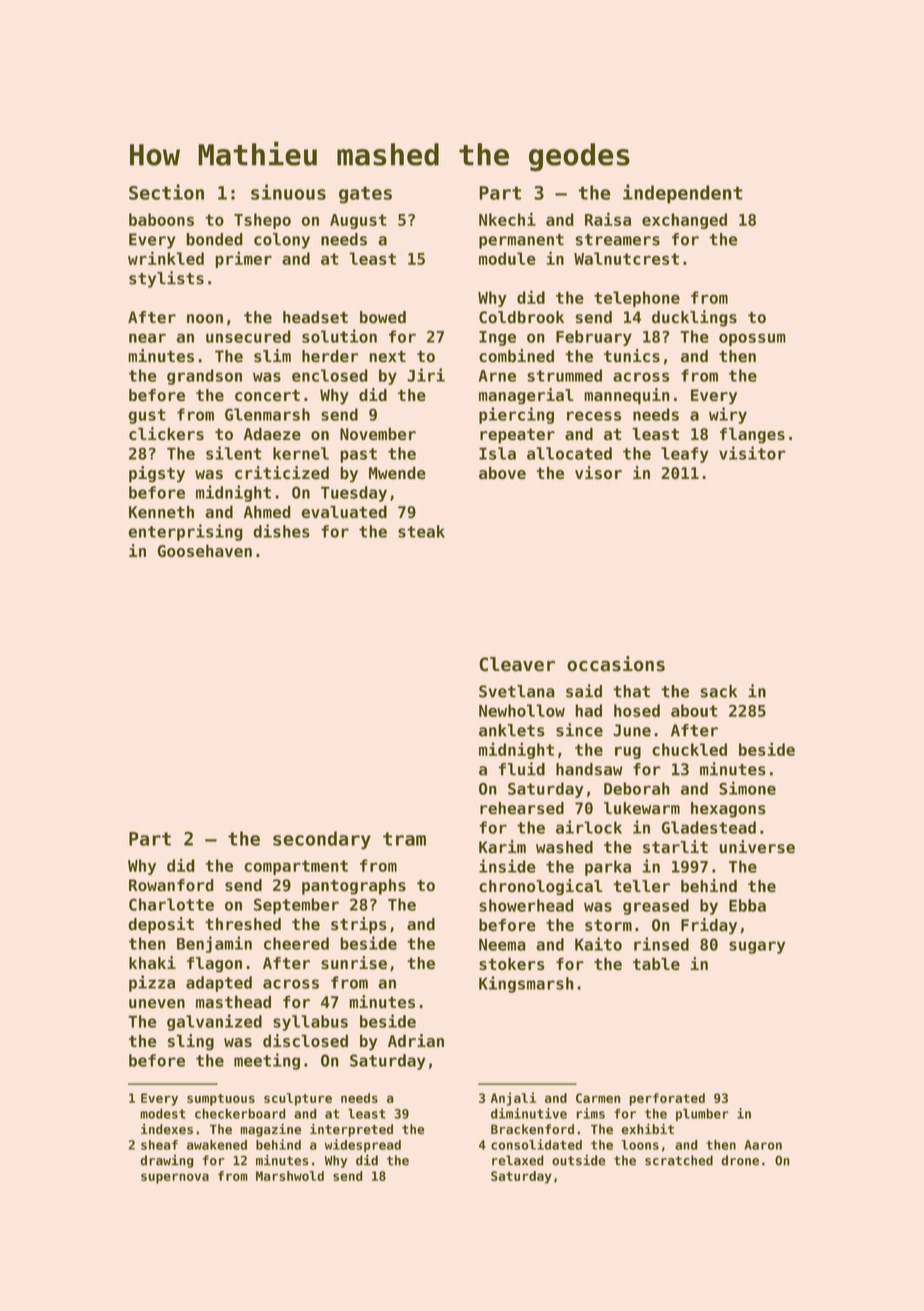 Image resolution: width=924 pixels, height=1311 pixels. I want to click on tunics, so click(632, 356).
